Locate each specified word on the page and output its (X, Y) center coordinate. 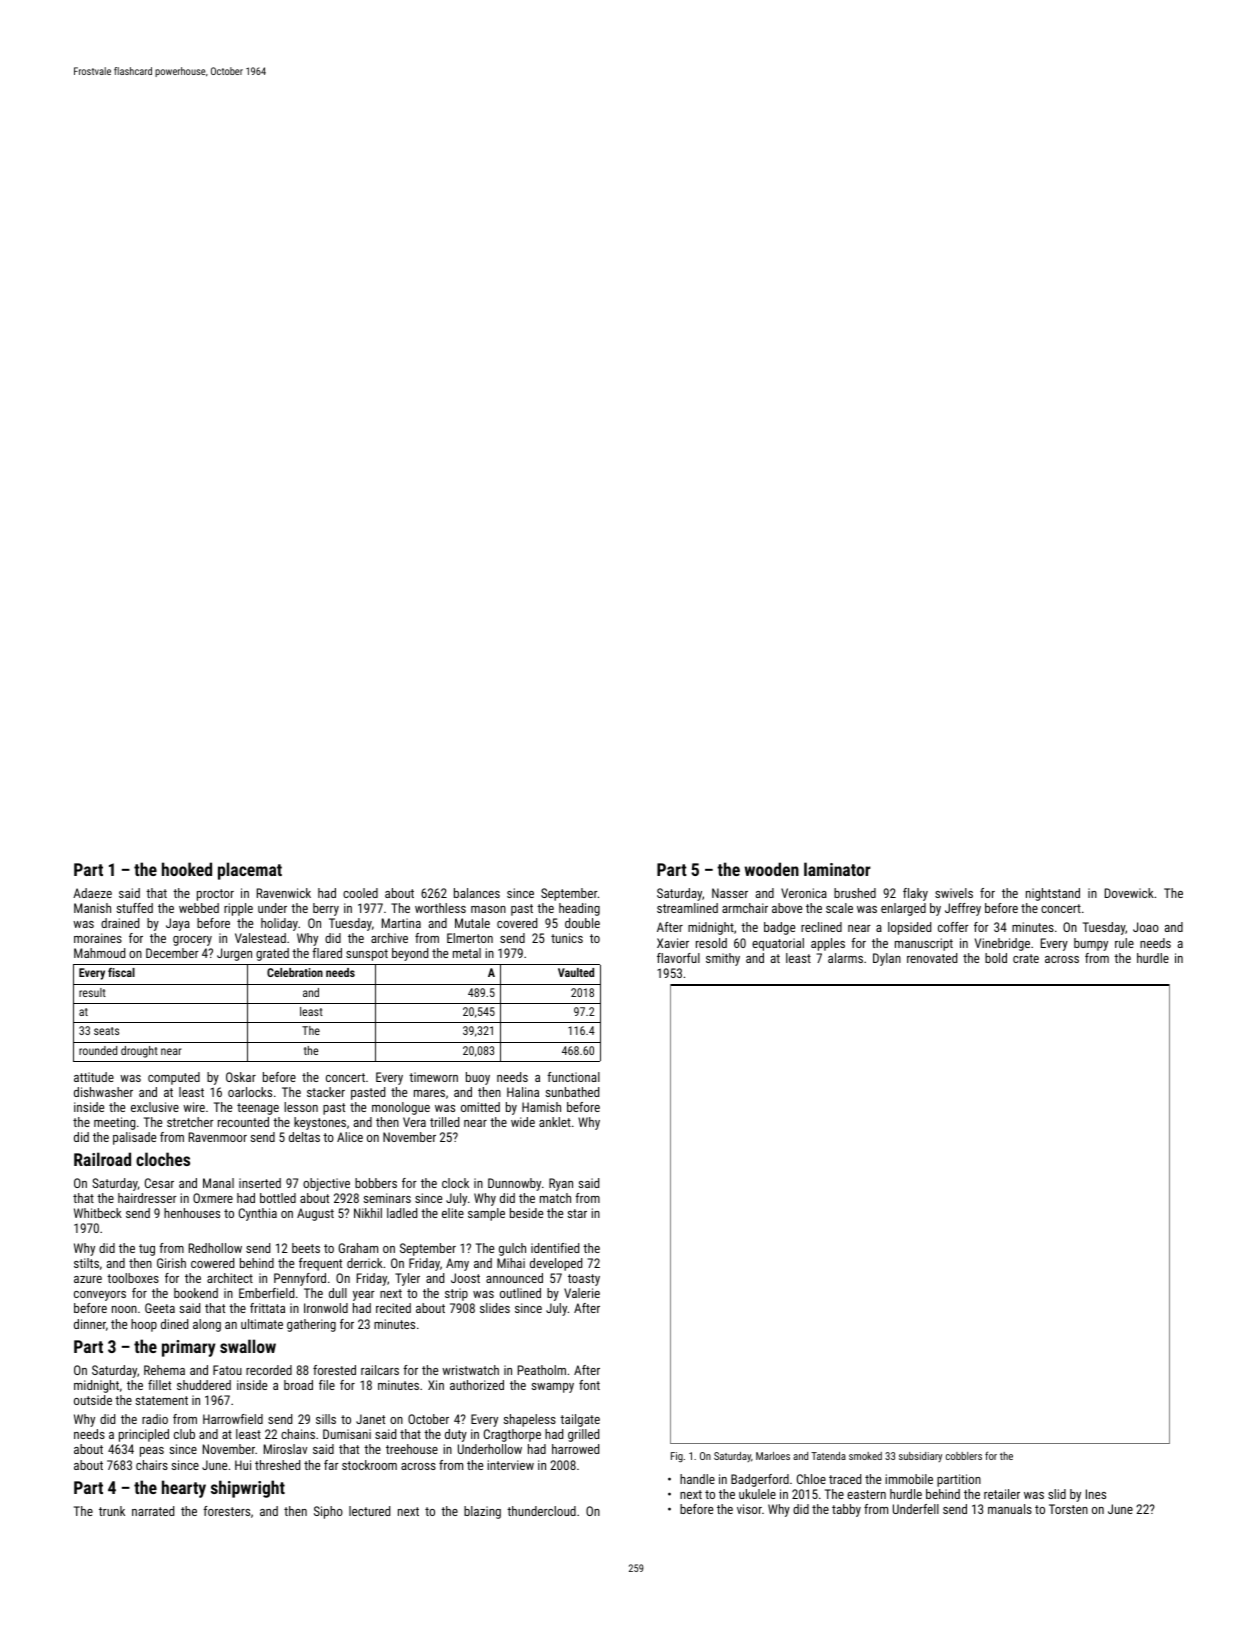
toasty (584, 1280)
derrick (365, 1263)
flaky (915, 894)
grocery (192, 941)
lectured (369, 1511)
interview (510, 1465)
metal (467, 953)
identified (555, 1248)
